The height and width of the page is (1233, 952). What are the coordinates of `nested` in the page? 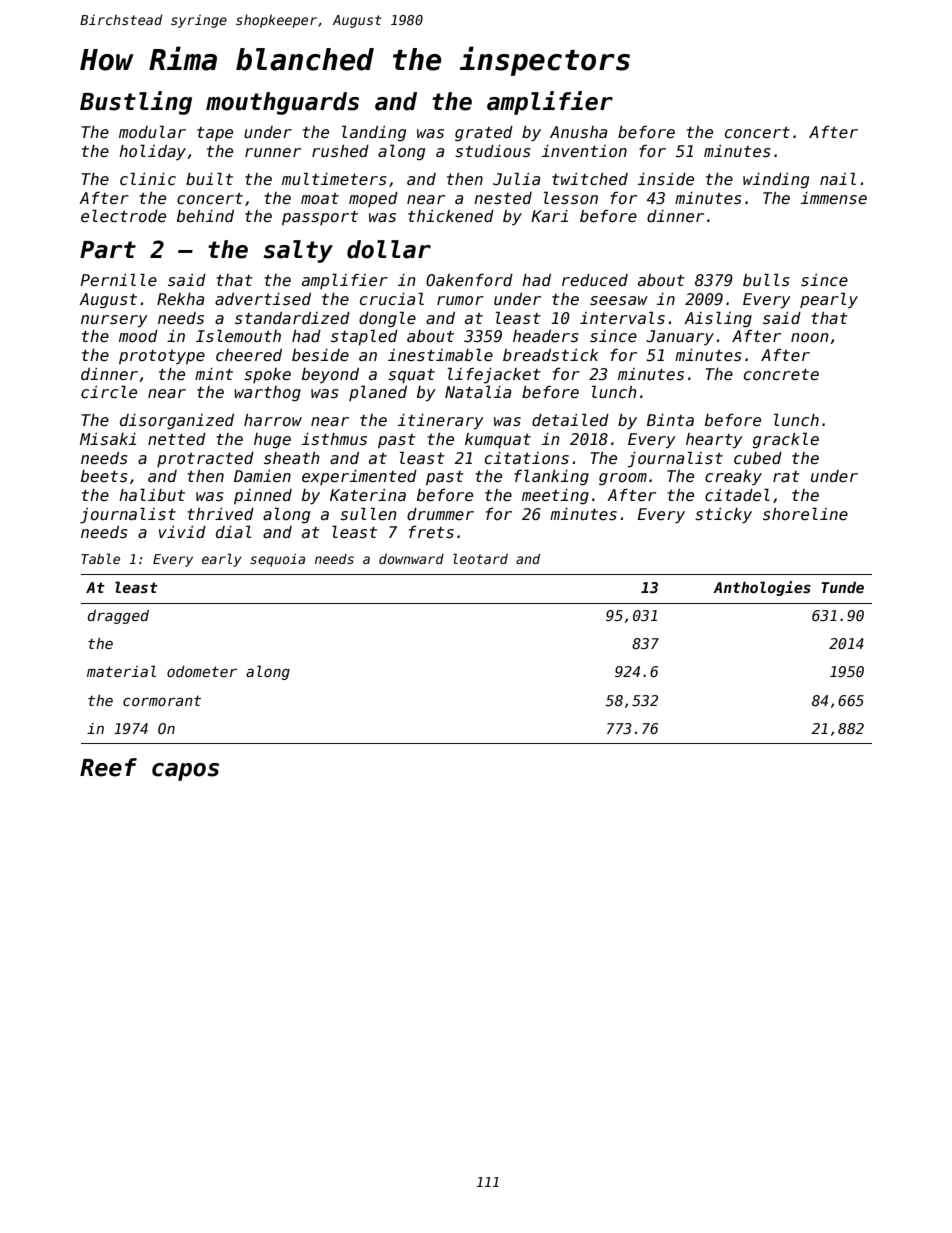 It's located at (503, 198).
